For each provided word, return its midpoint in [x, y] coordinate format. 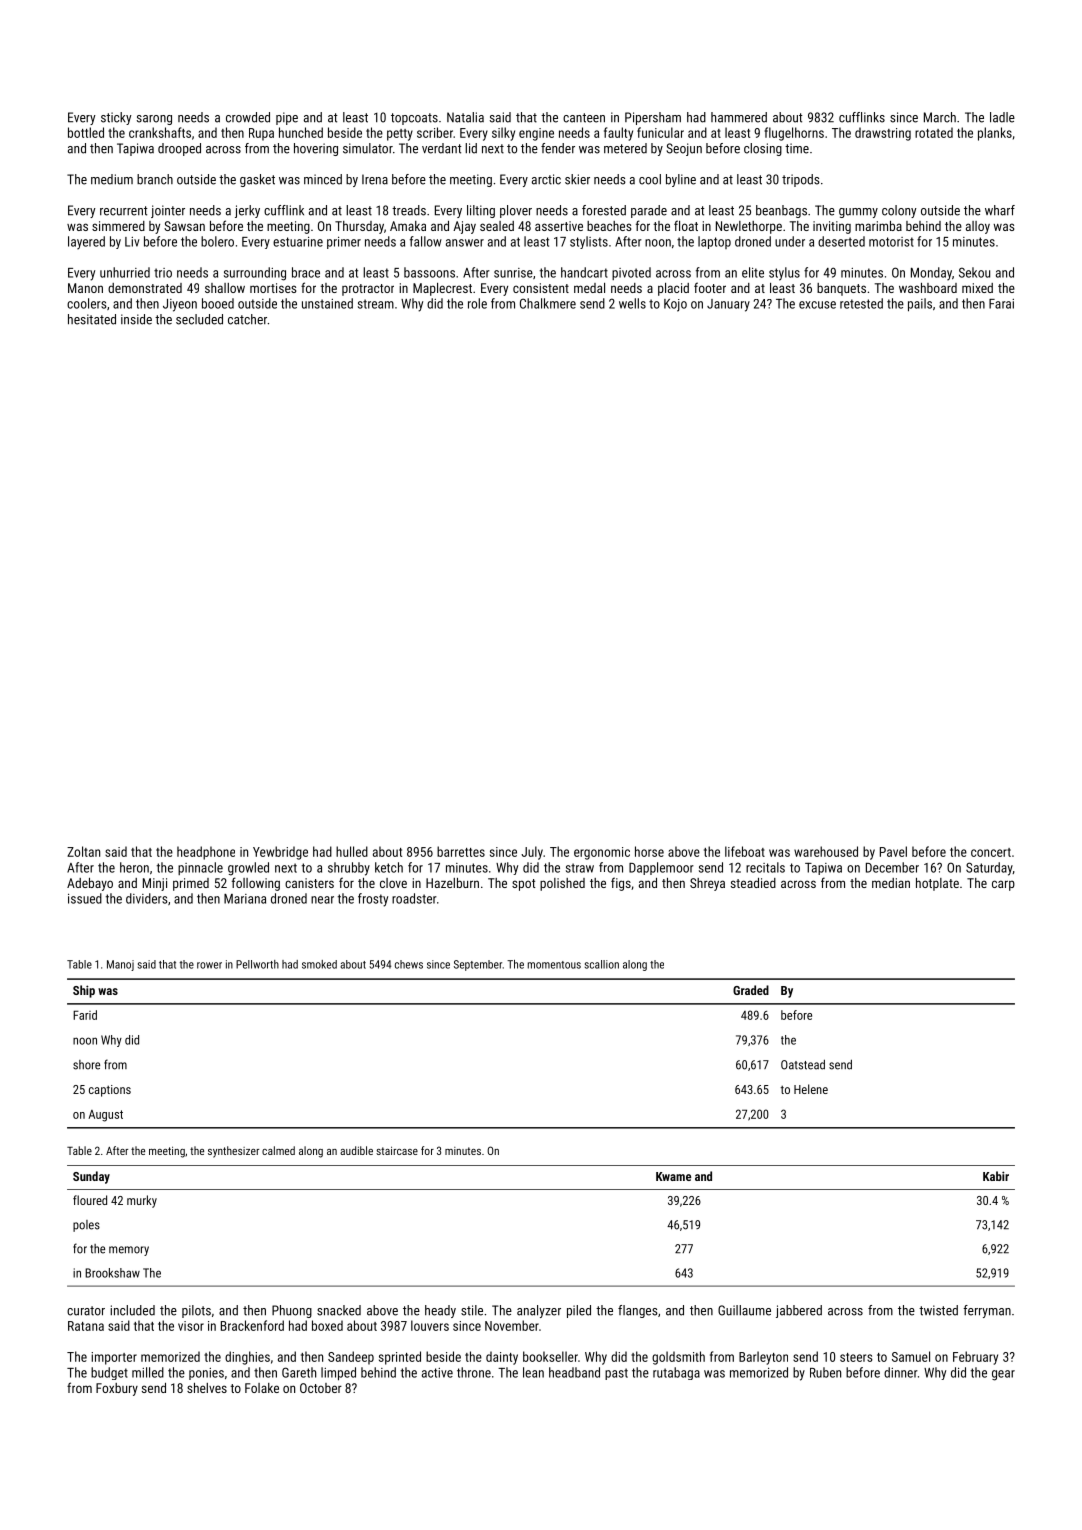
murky [142, 1201]
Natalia [465, 117]
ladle [1002, 117]
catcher [247, 319]
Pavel [893, 851]
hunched [301, 132]
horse [649, 851]
